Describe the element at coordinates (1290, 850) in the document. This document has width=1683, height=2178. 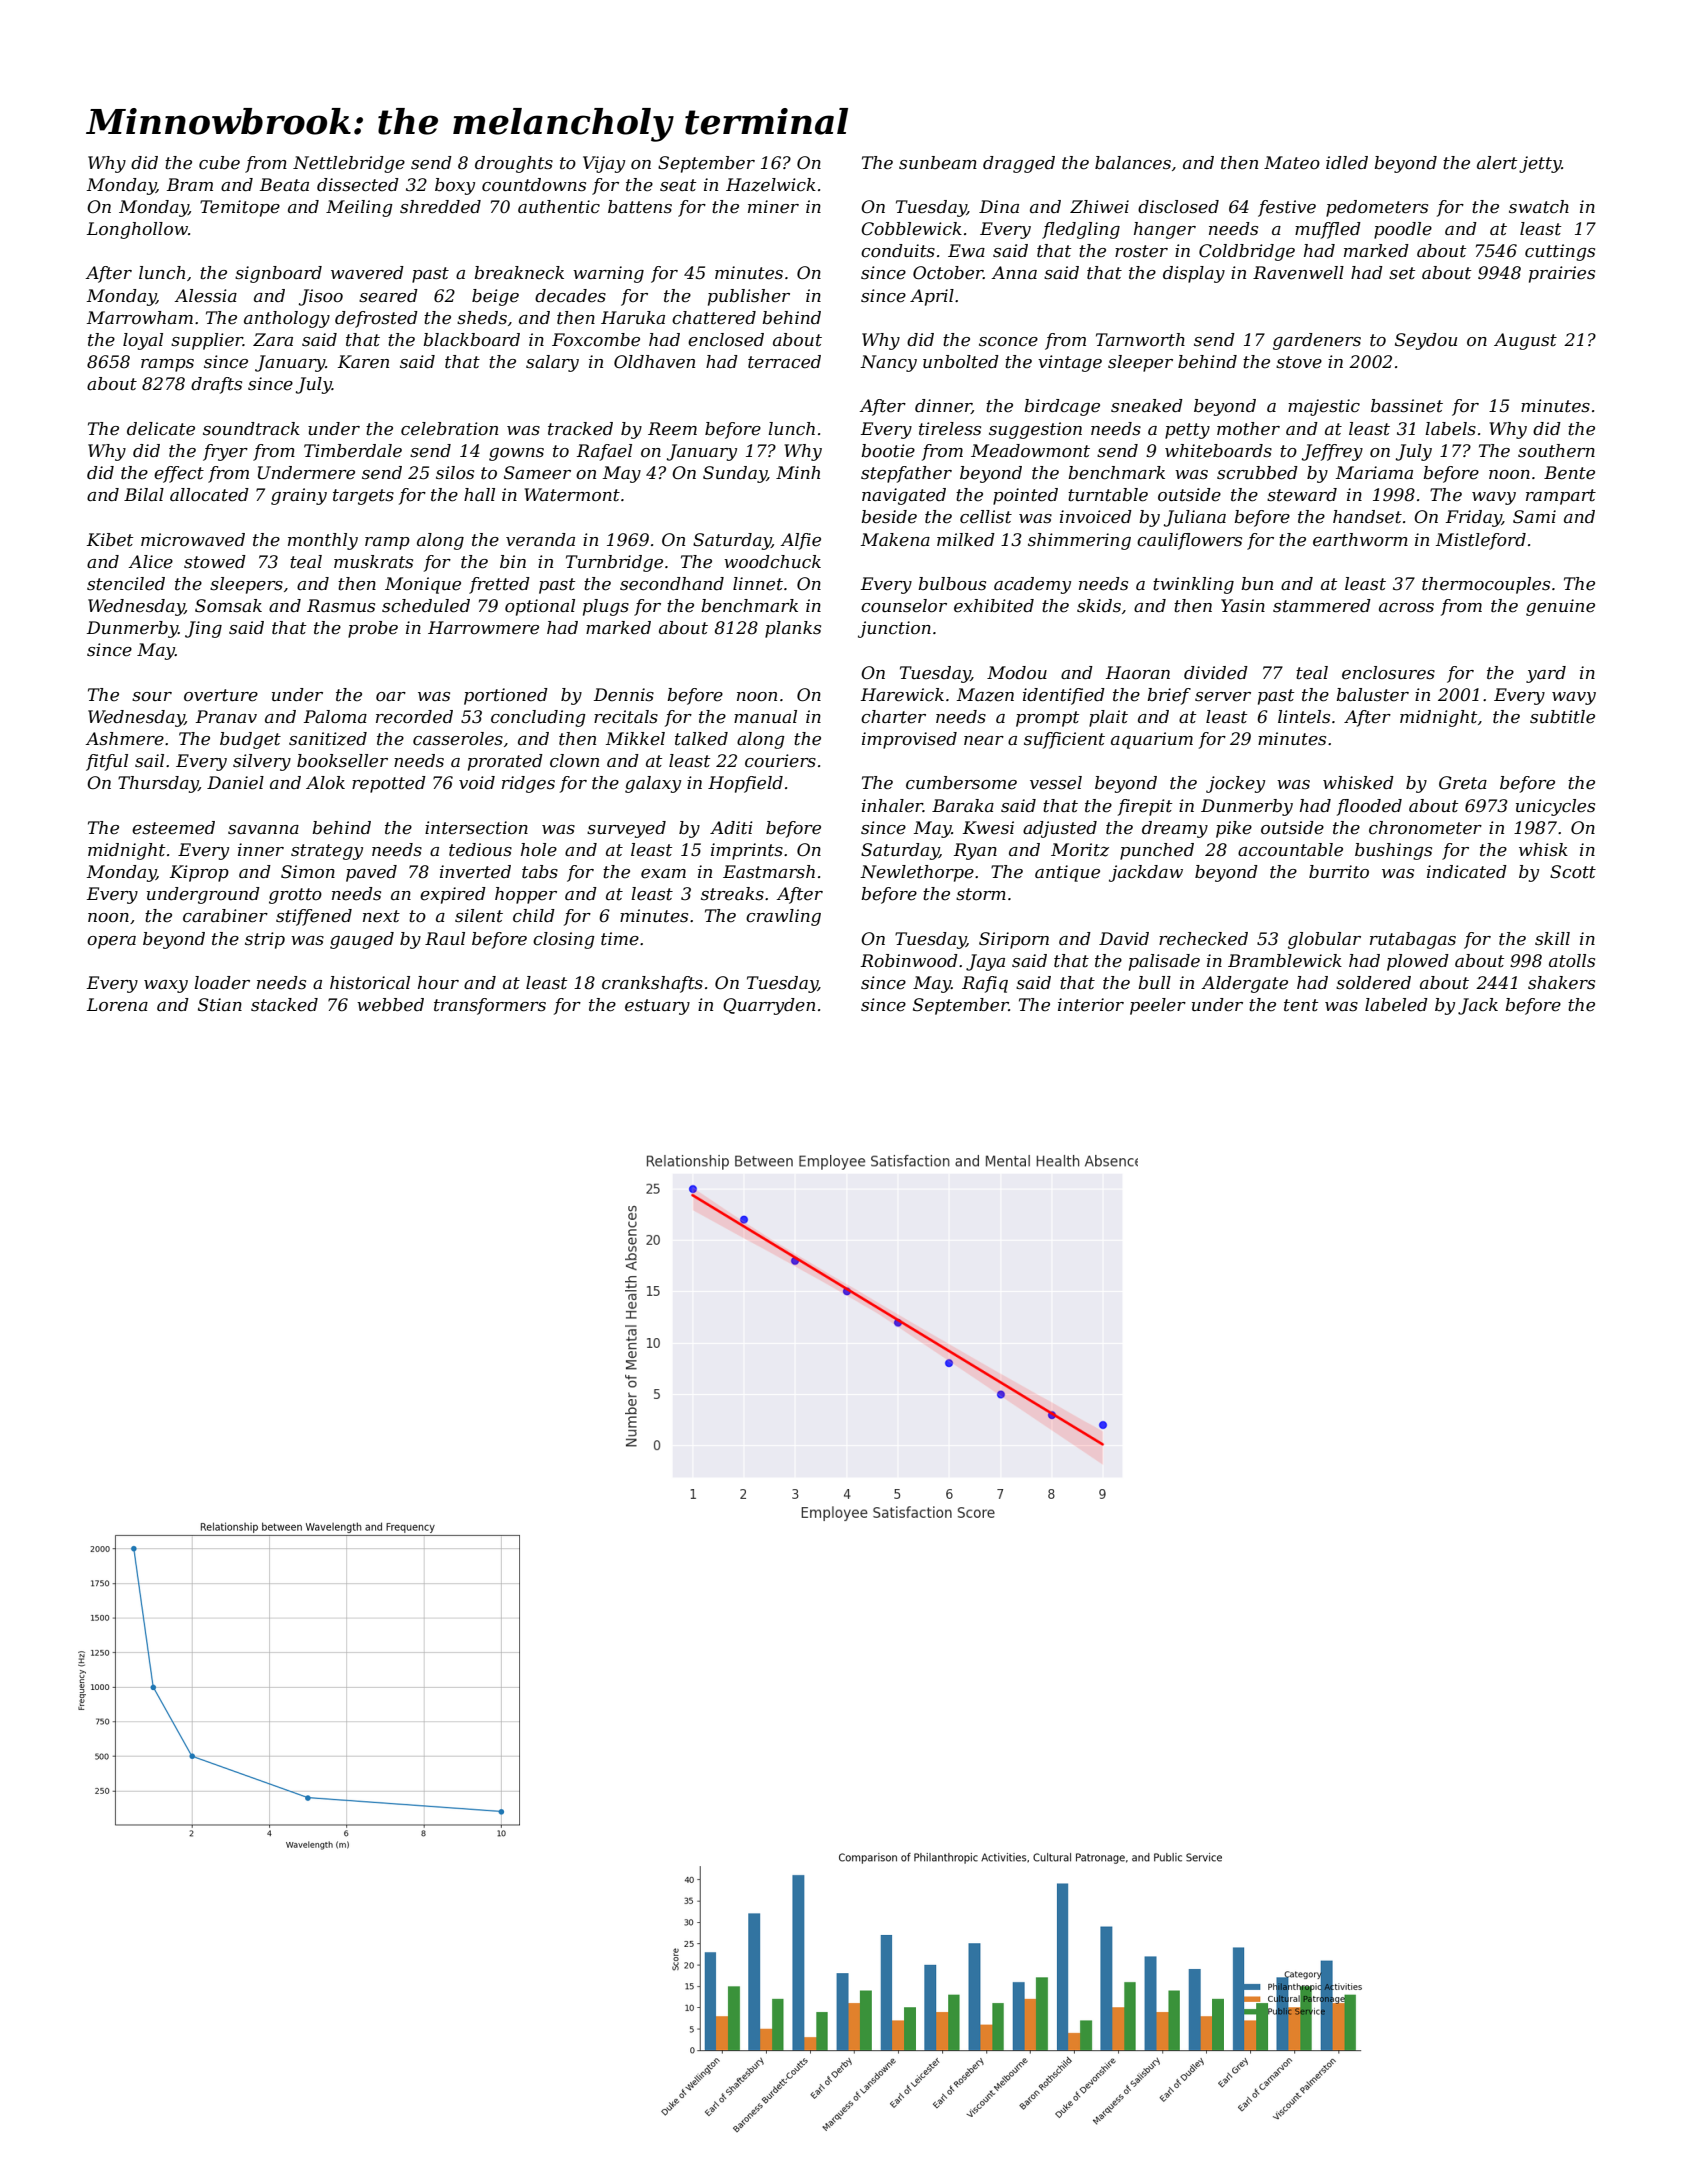
I see `accountable` at that location.
